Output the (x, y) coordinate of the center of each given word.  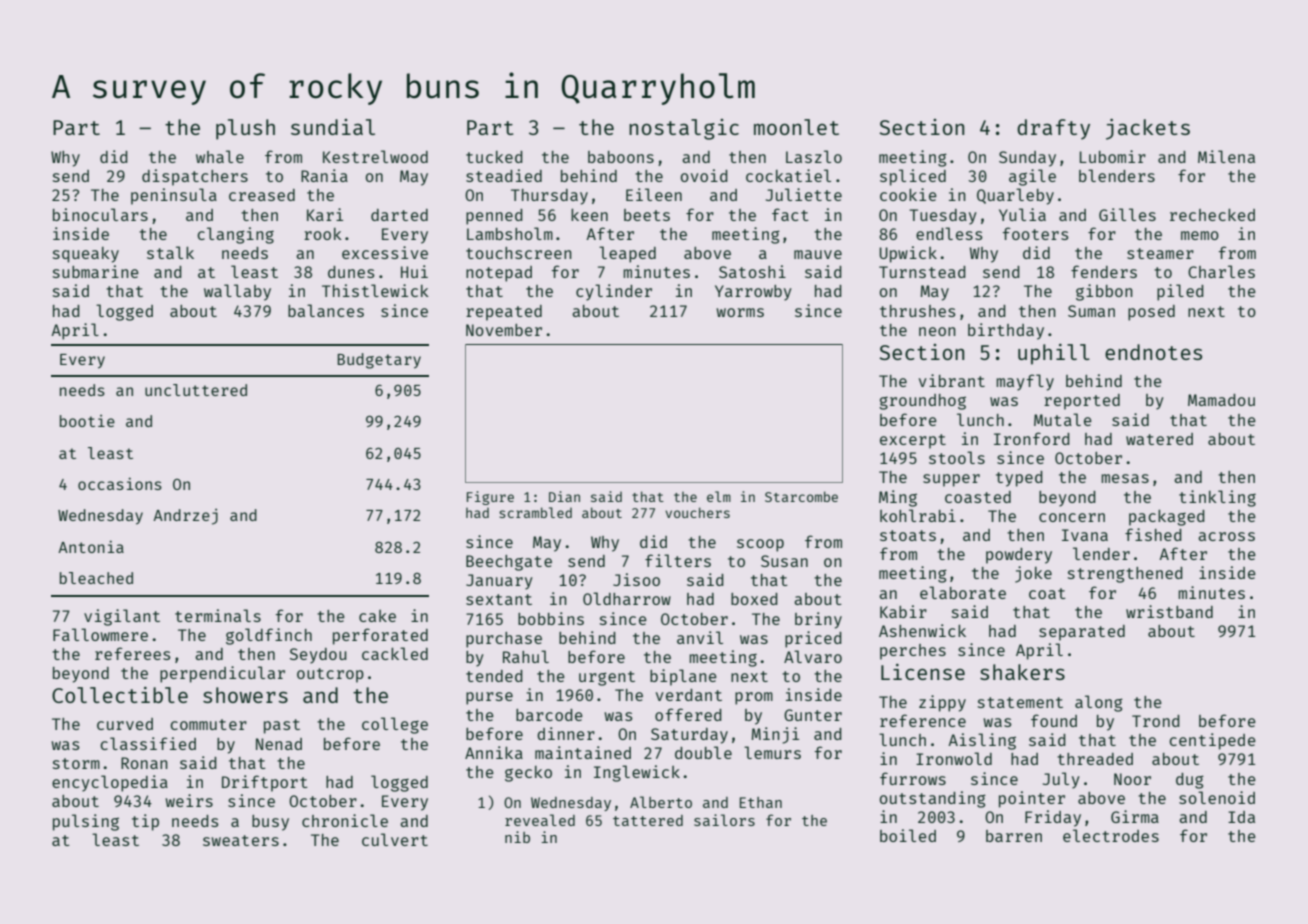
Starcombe (801, 496)
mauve (818, 254)
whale (220, 156)
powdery (1019, 556)
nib (517, 837)
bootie (87, 421)
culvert (395, 839)
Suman (1091, 311)
